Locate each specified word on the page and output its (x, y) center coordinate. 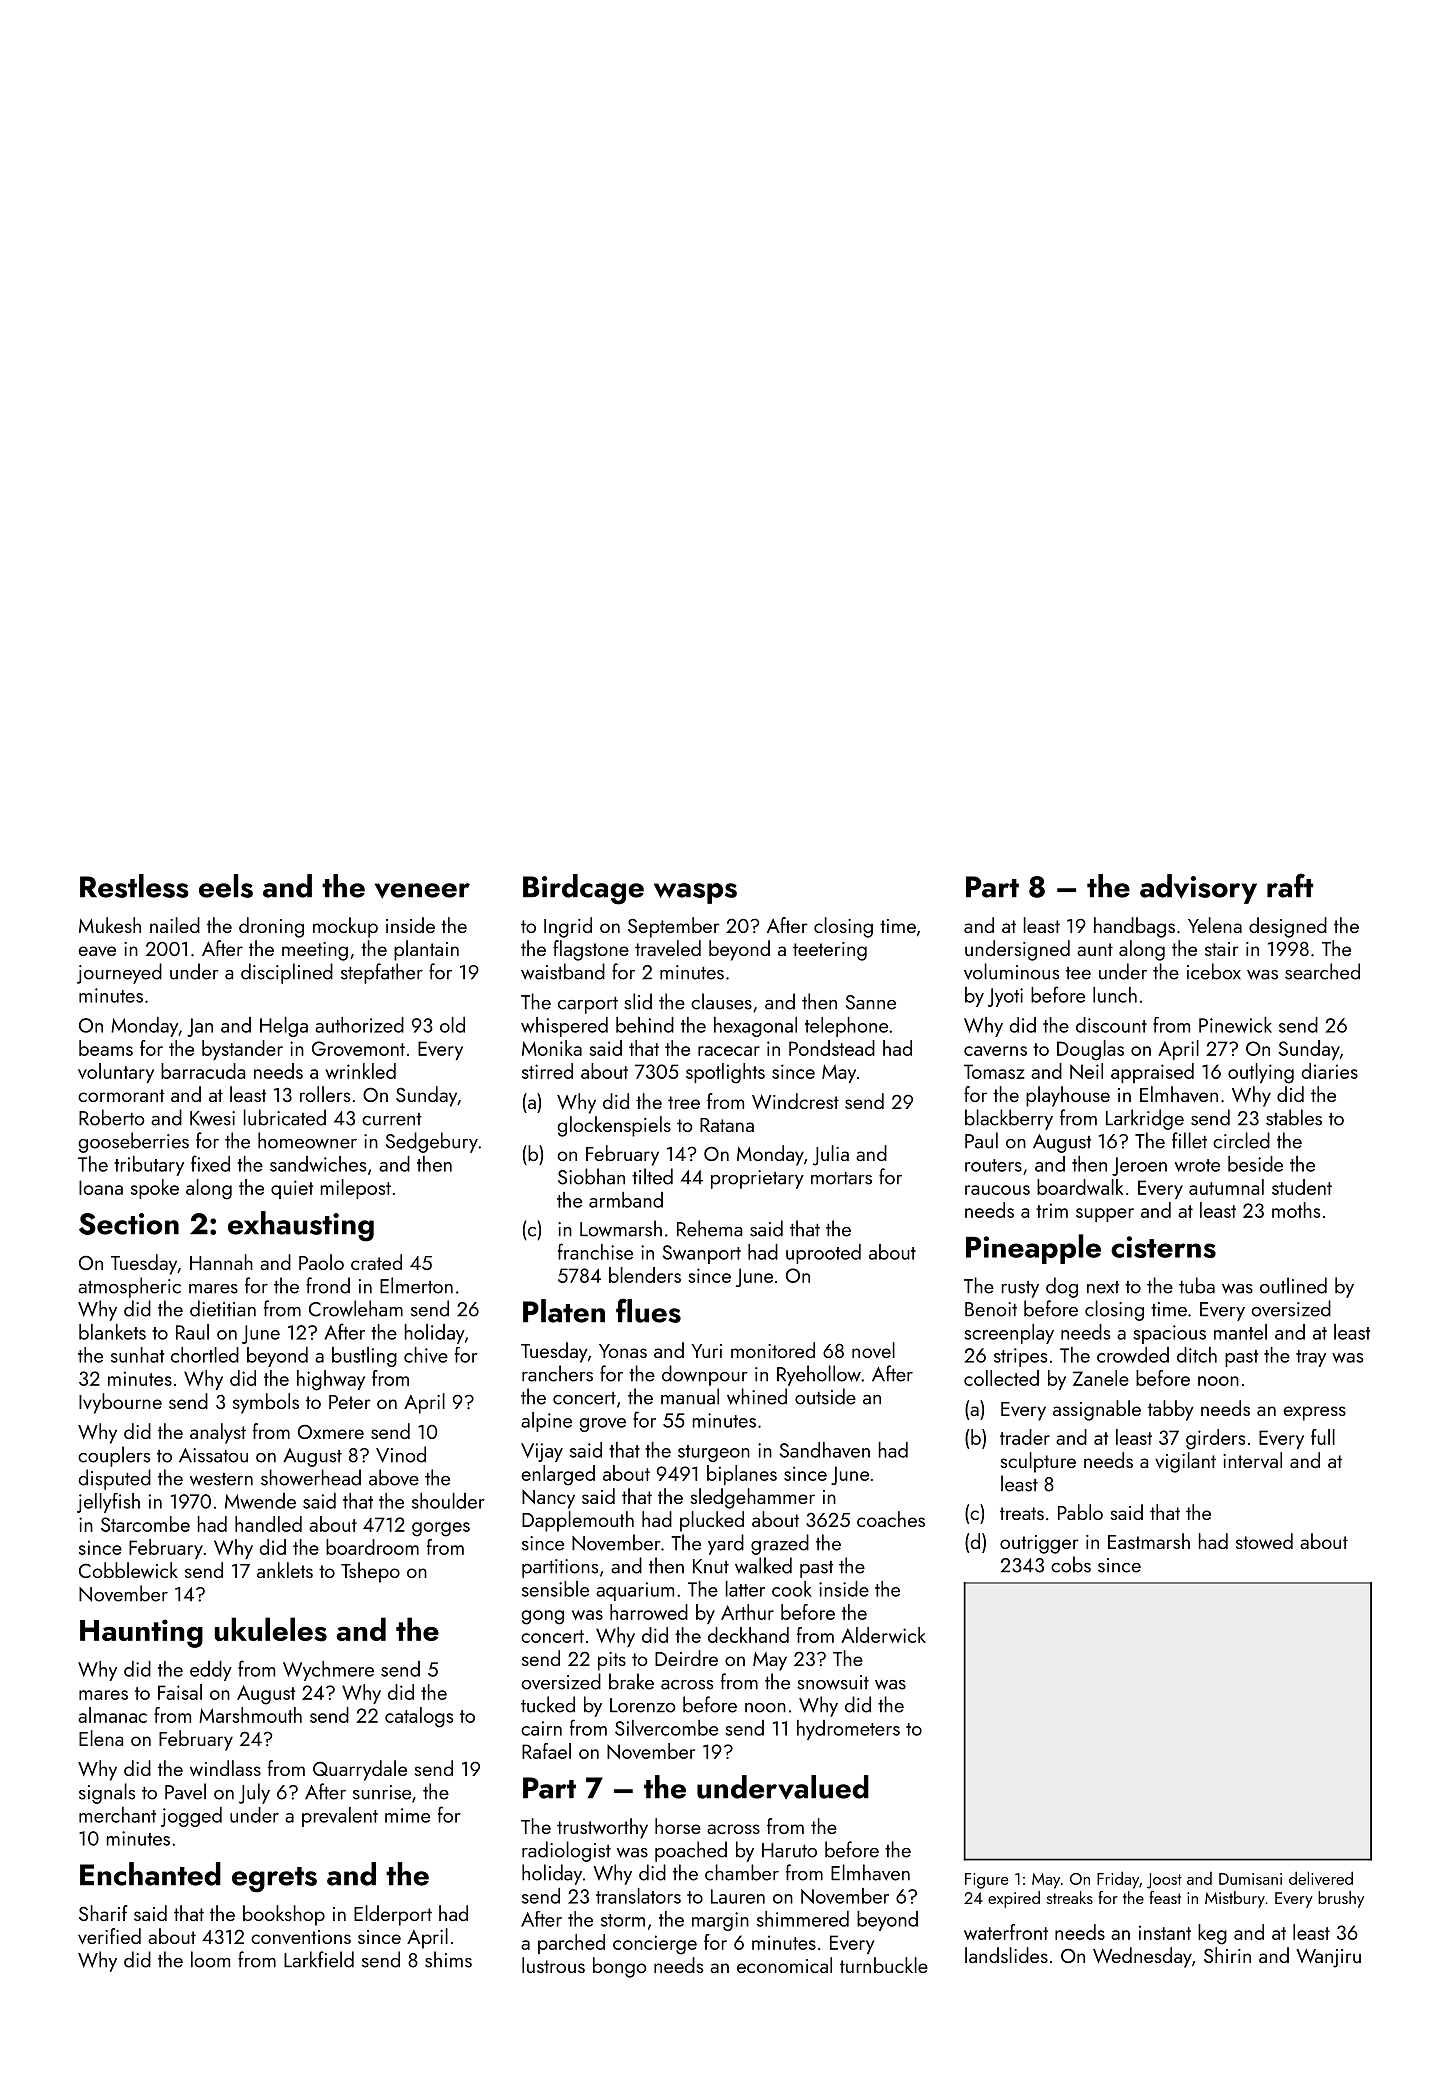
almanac (112, 1715)
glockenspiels (614, 1126)
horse (678, 1826)
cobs (1071, 1564)
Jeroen (1139, 1166)
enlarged (558, 1475)
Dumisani (1250, 1879)
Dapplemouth (578, 1521)
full (1323, 1437)
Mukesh (110, 925)
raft (1290, 885)
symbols (266, 1403)
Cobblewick (128, 1570)
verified (109, 1936)
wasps (695, 893)
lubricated (285, 1117)
